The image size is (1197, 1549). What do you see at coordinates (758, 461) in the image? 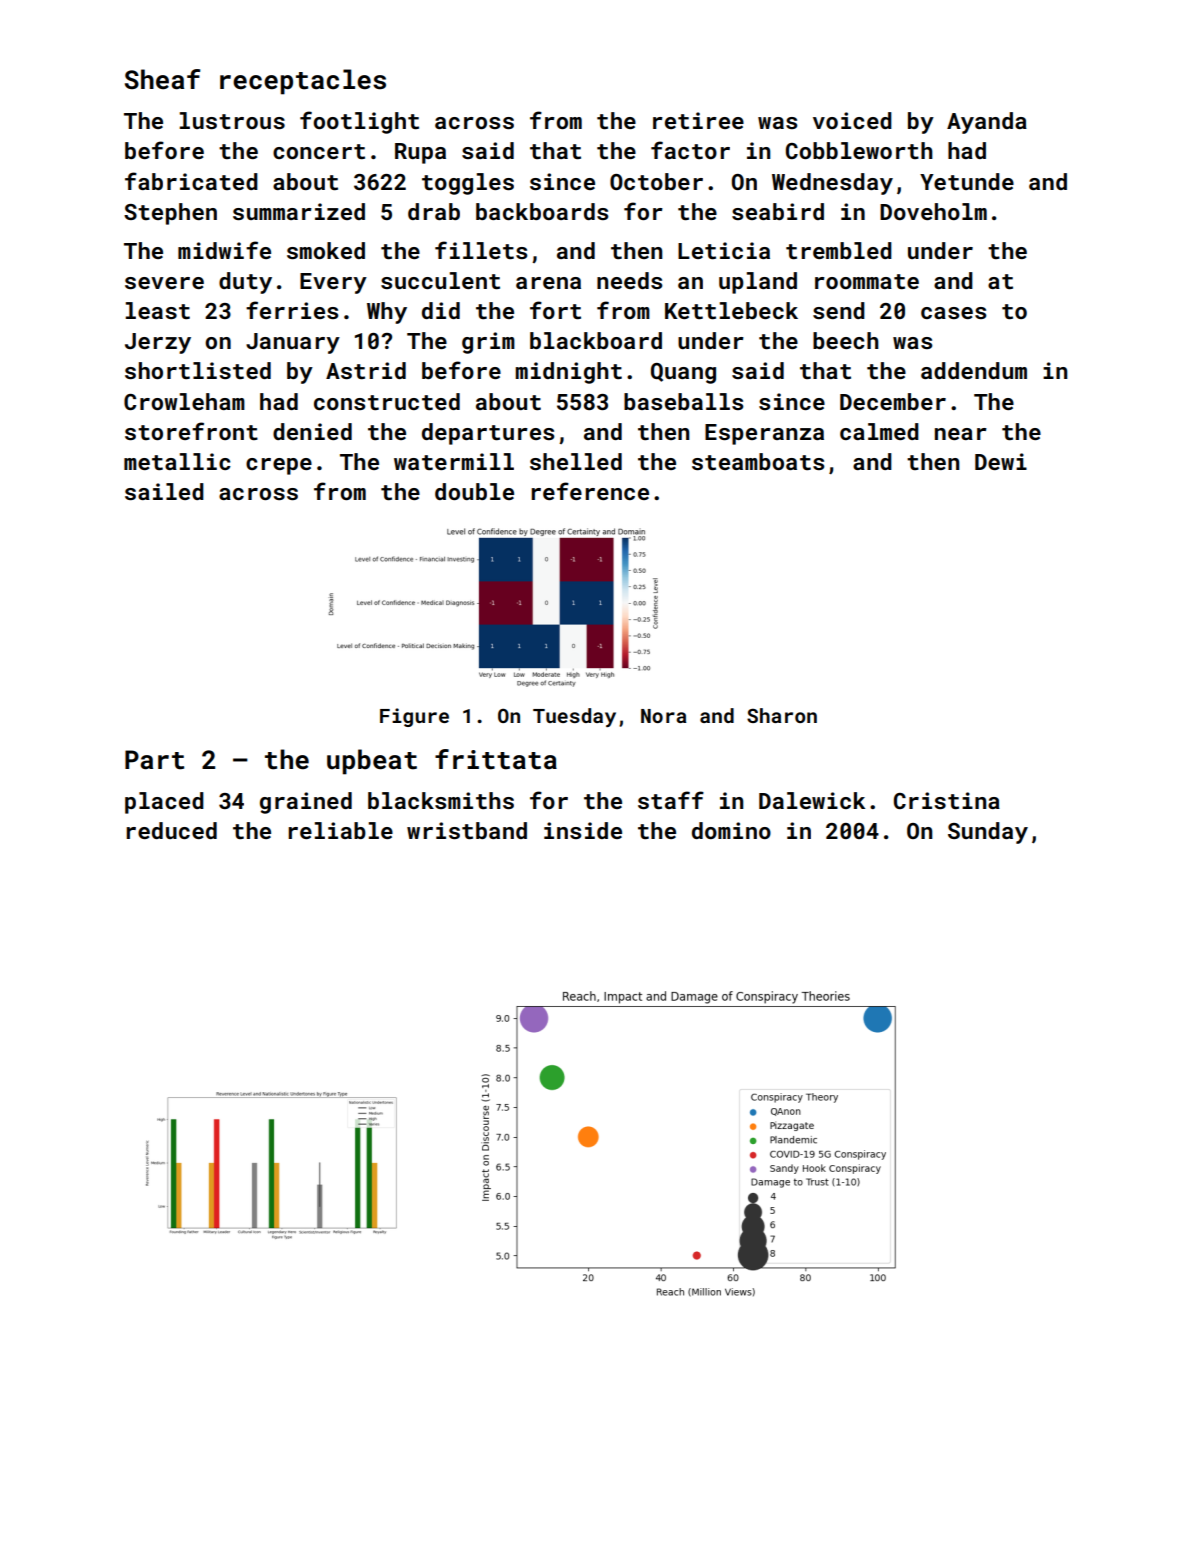
I see `steamboats` at bounding box center [758, 461].
